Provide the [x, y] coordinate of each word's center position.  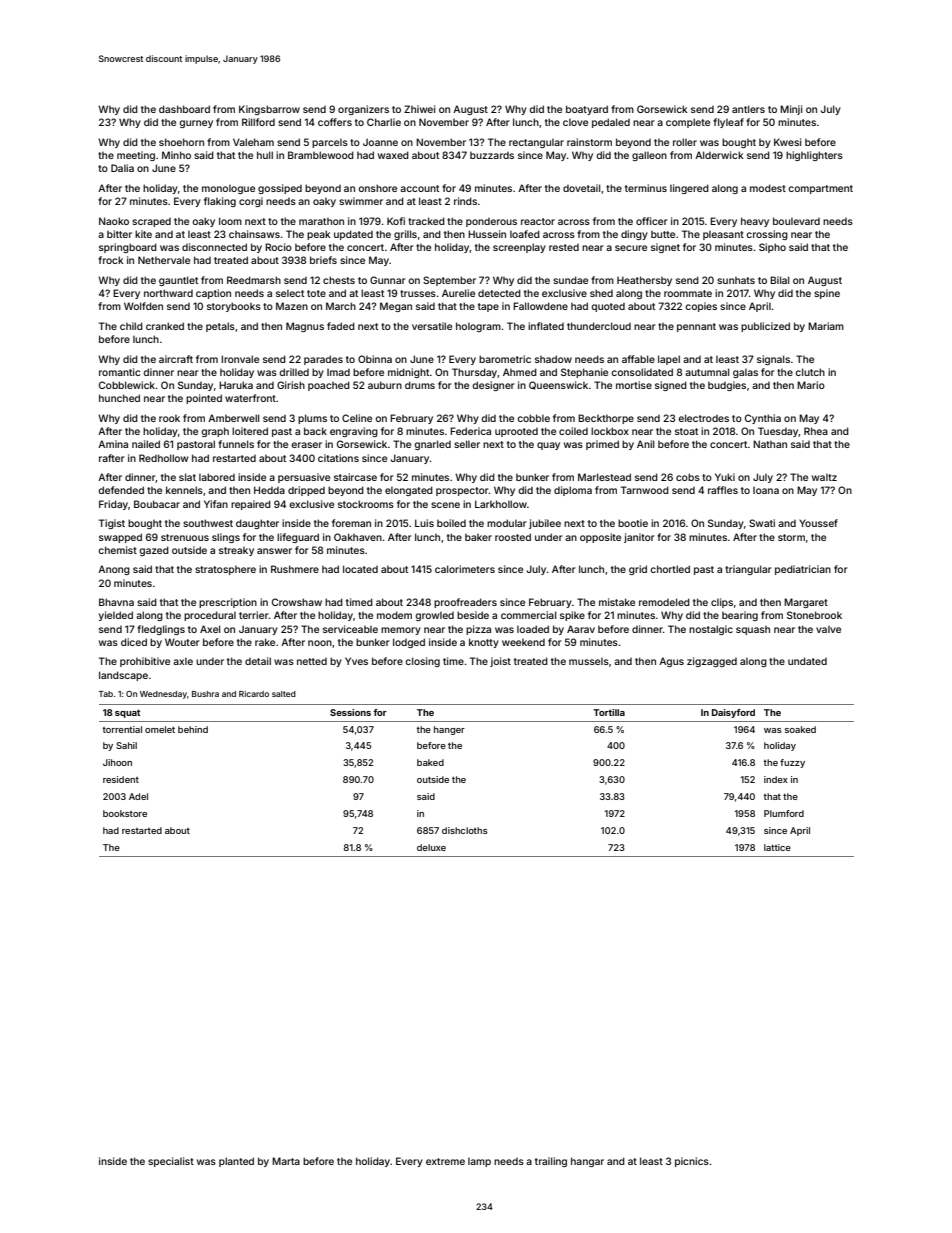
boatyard [587, 110]
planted [236, 1162]
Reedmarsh [254, 280]
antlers [748, 109]
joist [500, 662]
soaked [800, 729]
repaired [251, 505]
